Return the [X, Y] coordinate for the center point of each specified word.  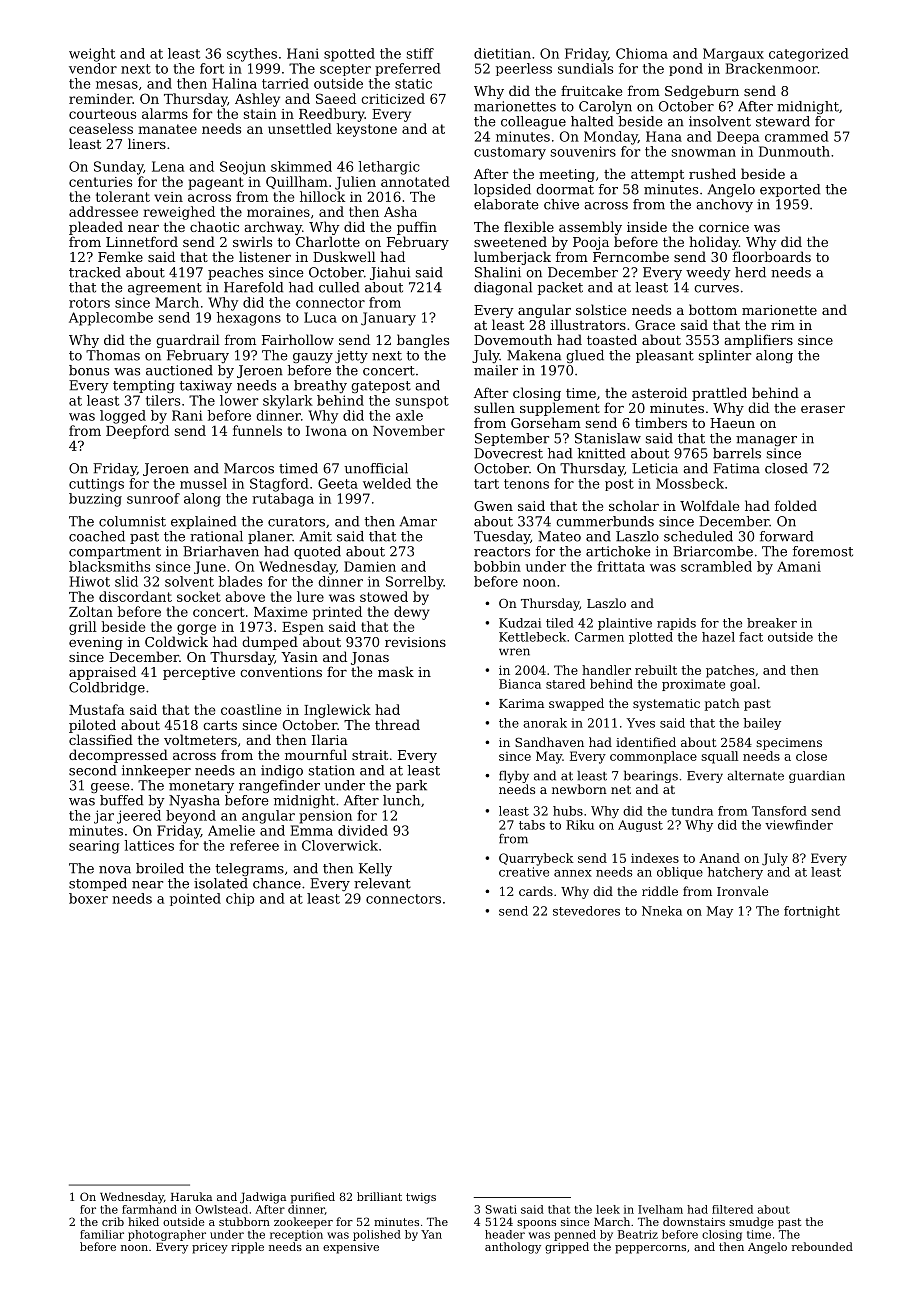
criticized [393, 98]
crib [113, 1221]
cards [536, 891]
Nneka [662, 911]
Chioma [642, 53]
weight [92, 55]
